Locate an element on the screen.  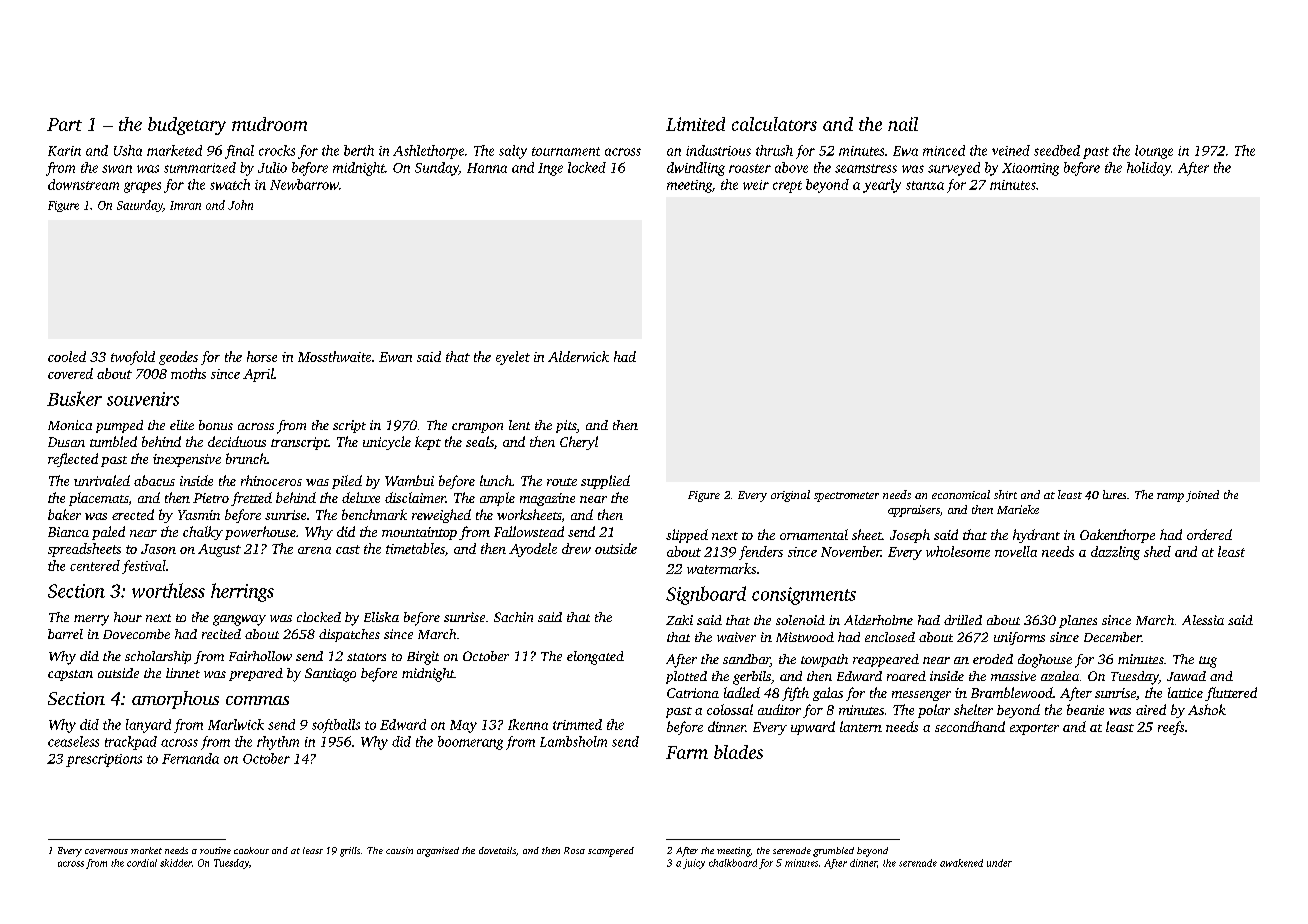
Part is located at coordinates (64, 124).
